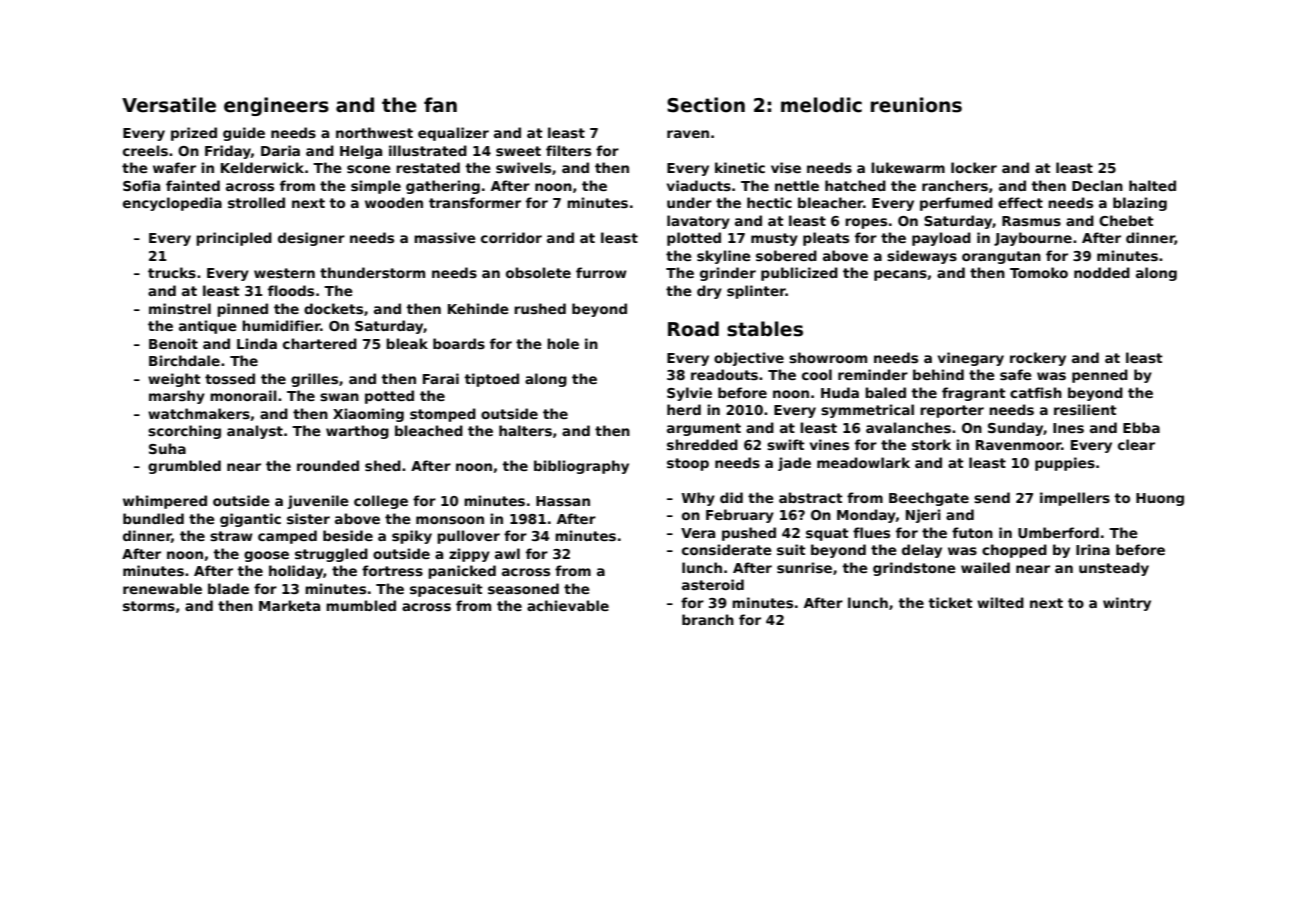  Describe the element at coordinates (689, 394) in the screenshot. I see `Sylvie` at that location.
